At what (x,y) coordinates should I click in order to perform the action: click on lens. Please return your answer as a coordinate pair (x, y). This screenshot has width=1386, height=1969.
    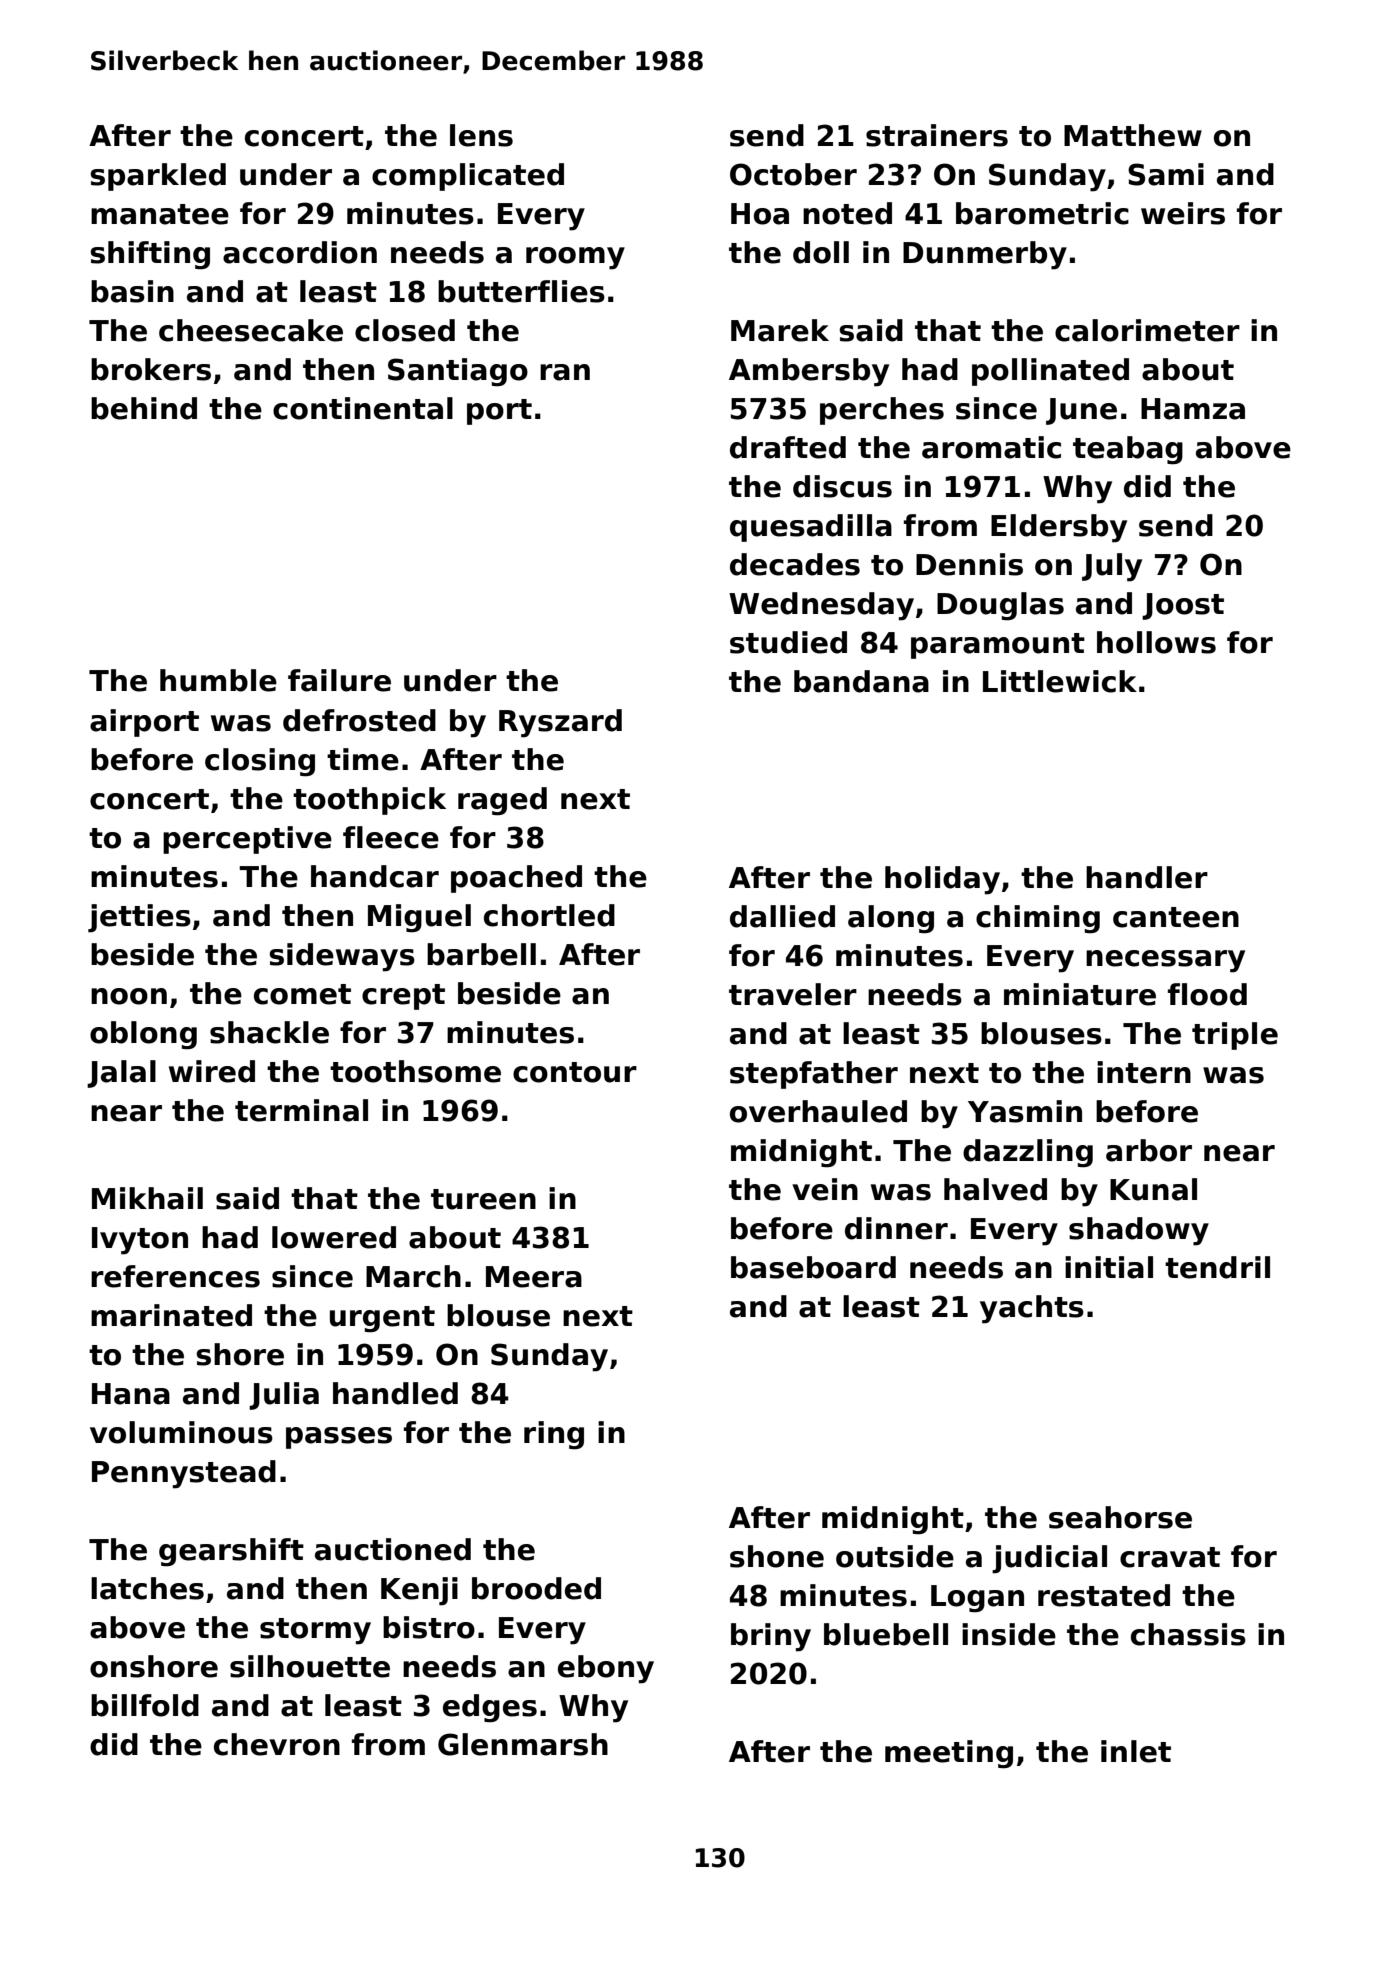
    Looking at the image, I should click on (481, 135).
